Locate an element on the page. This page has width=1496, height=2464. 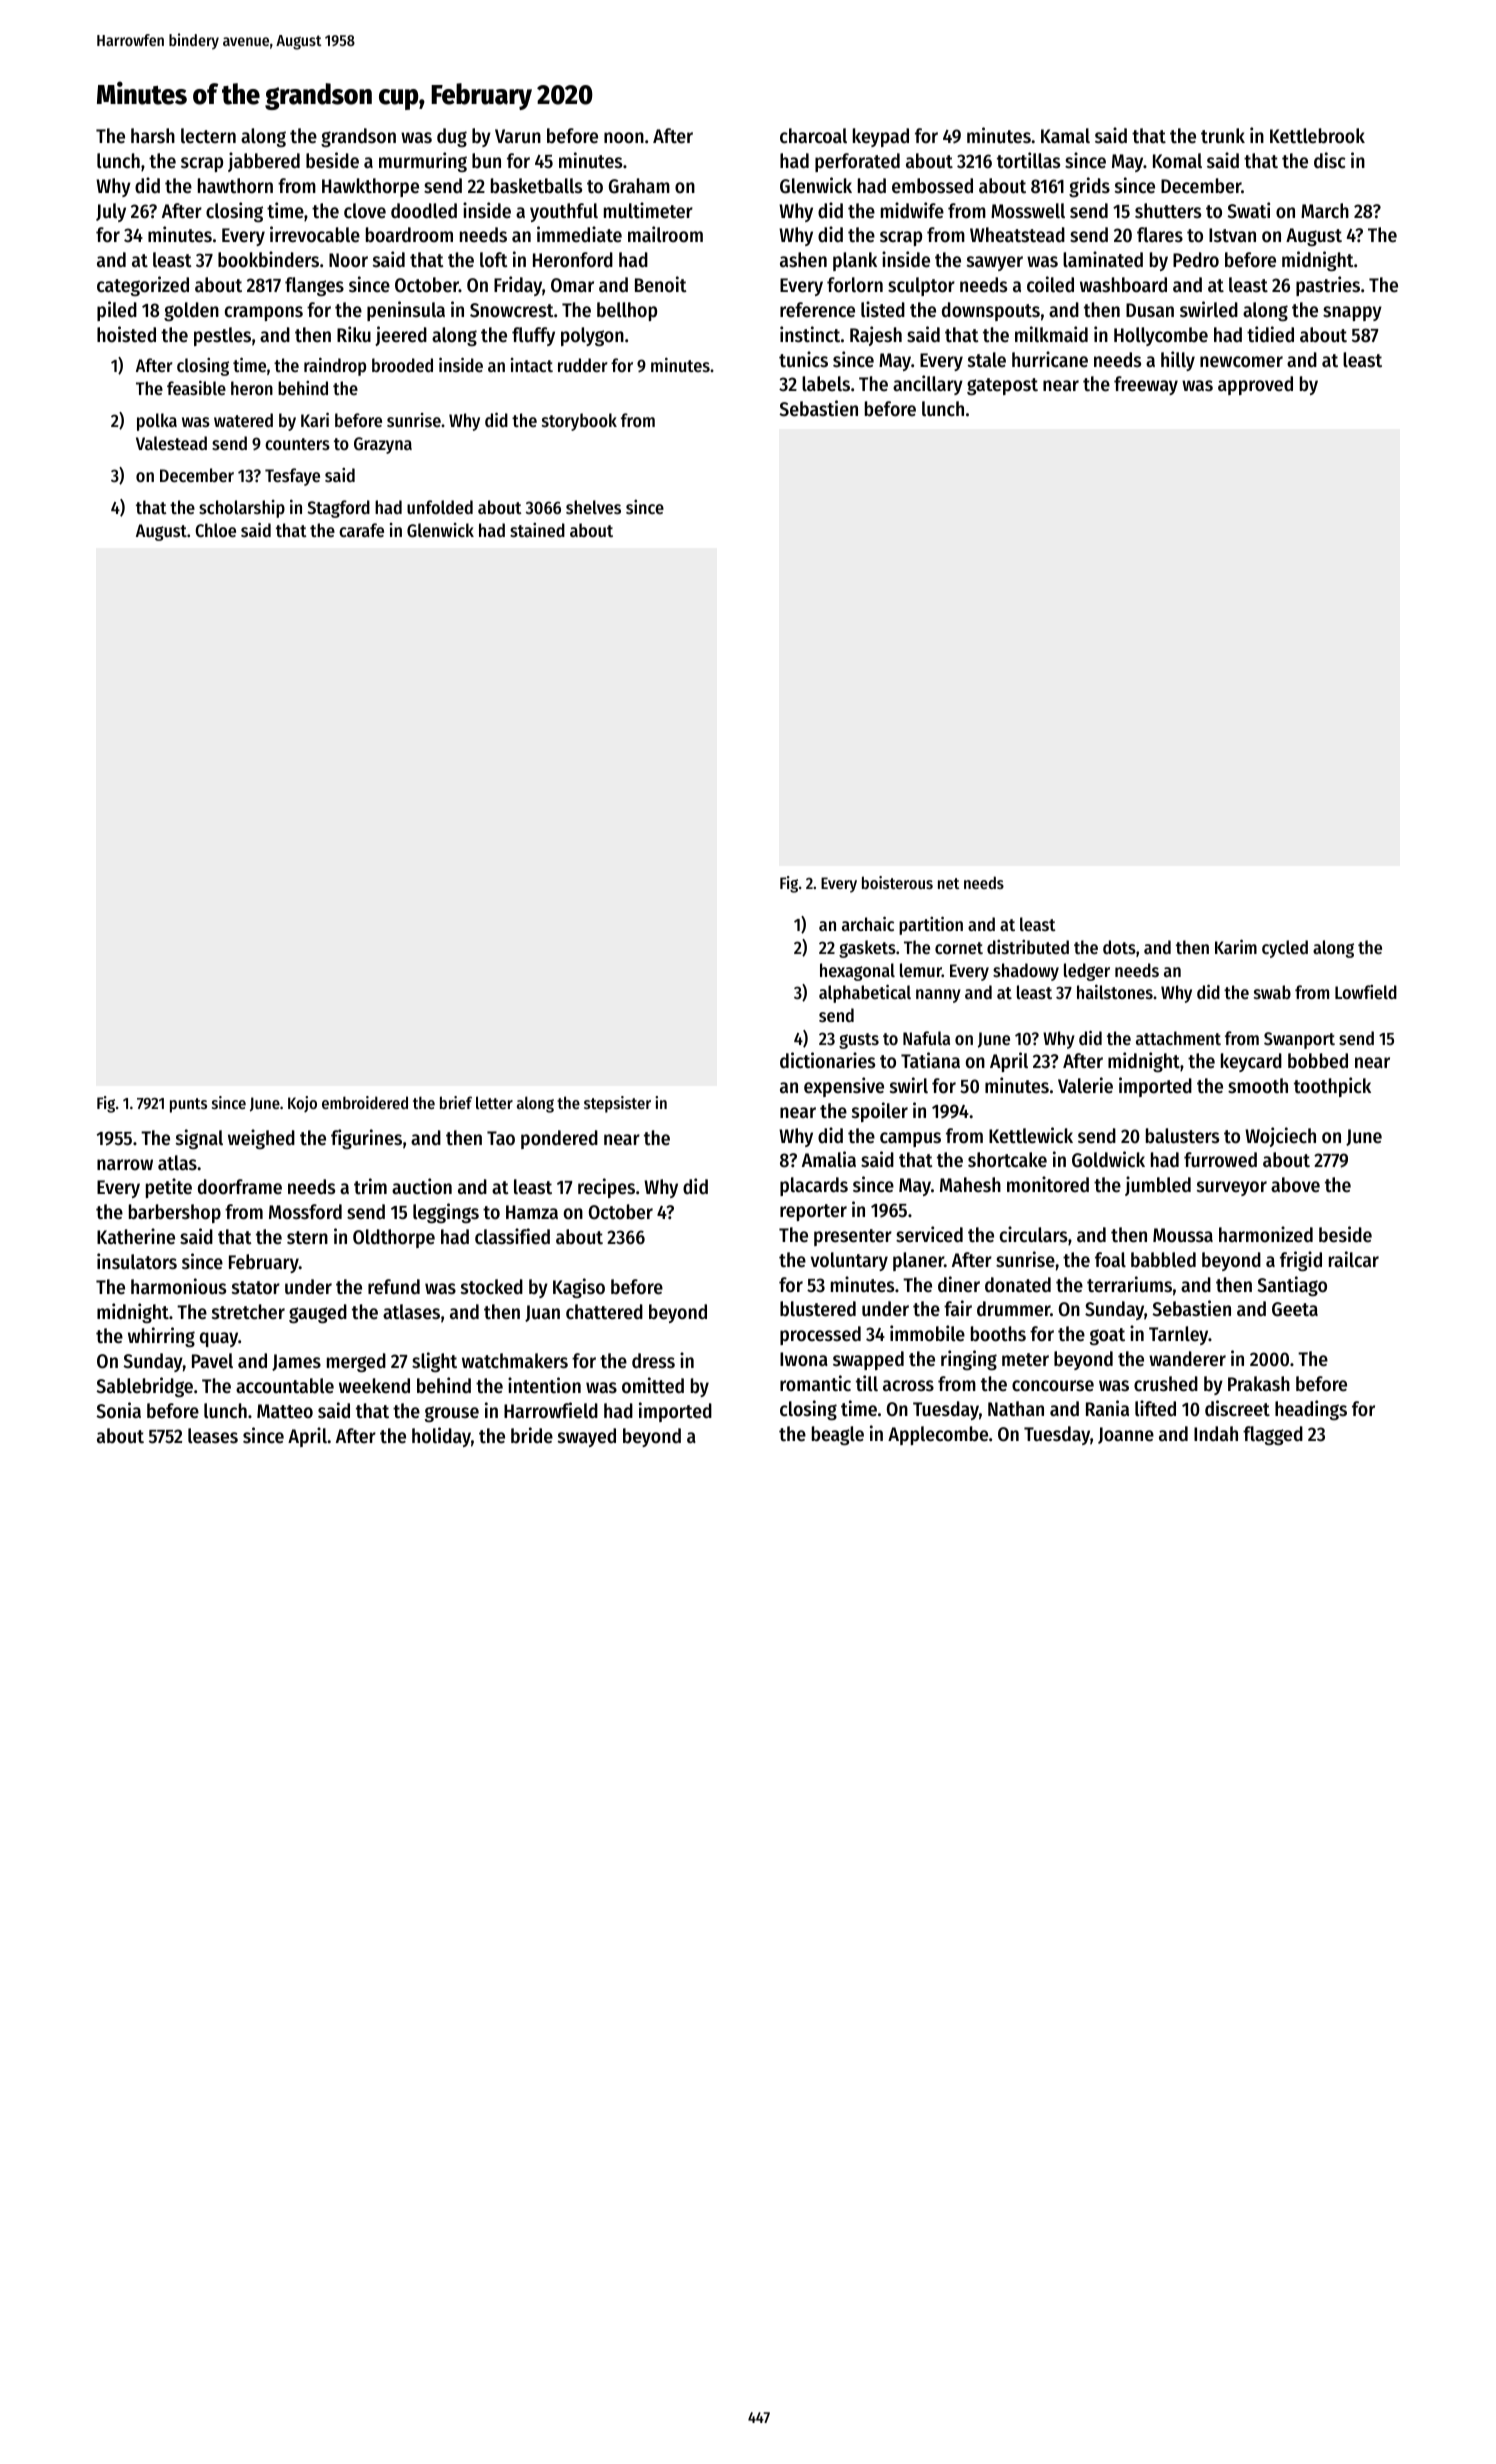
shelves is located at coordinates (593, 507).
